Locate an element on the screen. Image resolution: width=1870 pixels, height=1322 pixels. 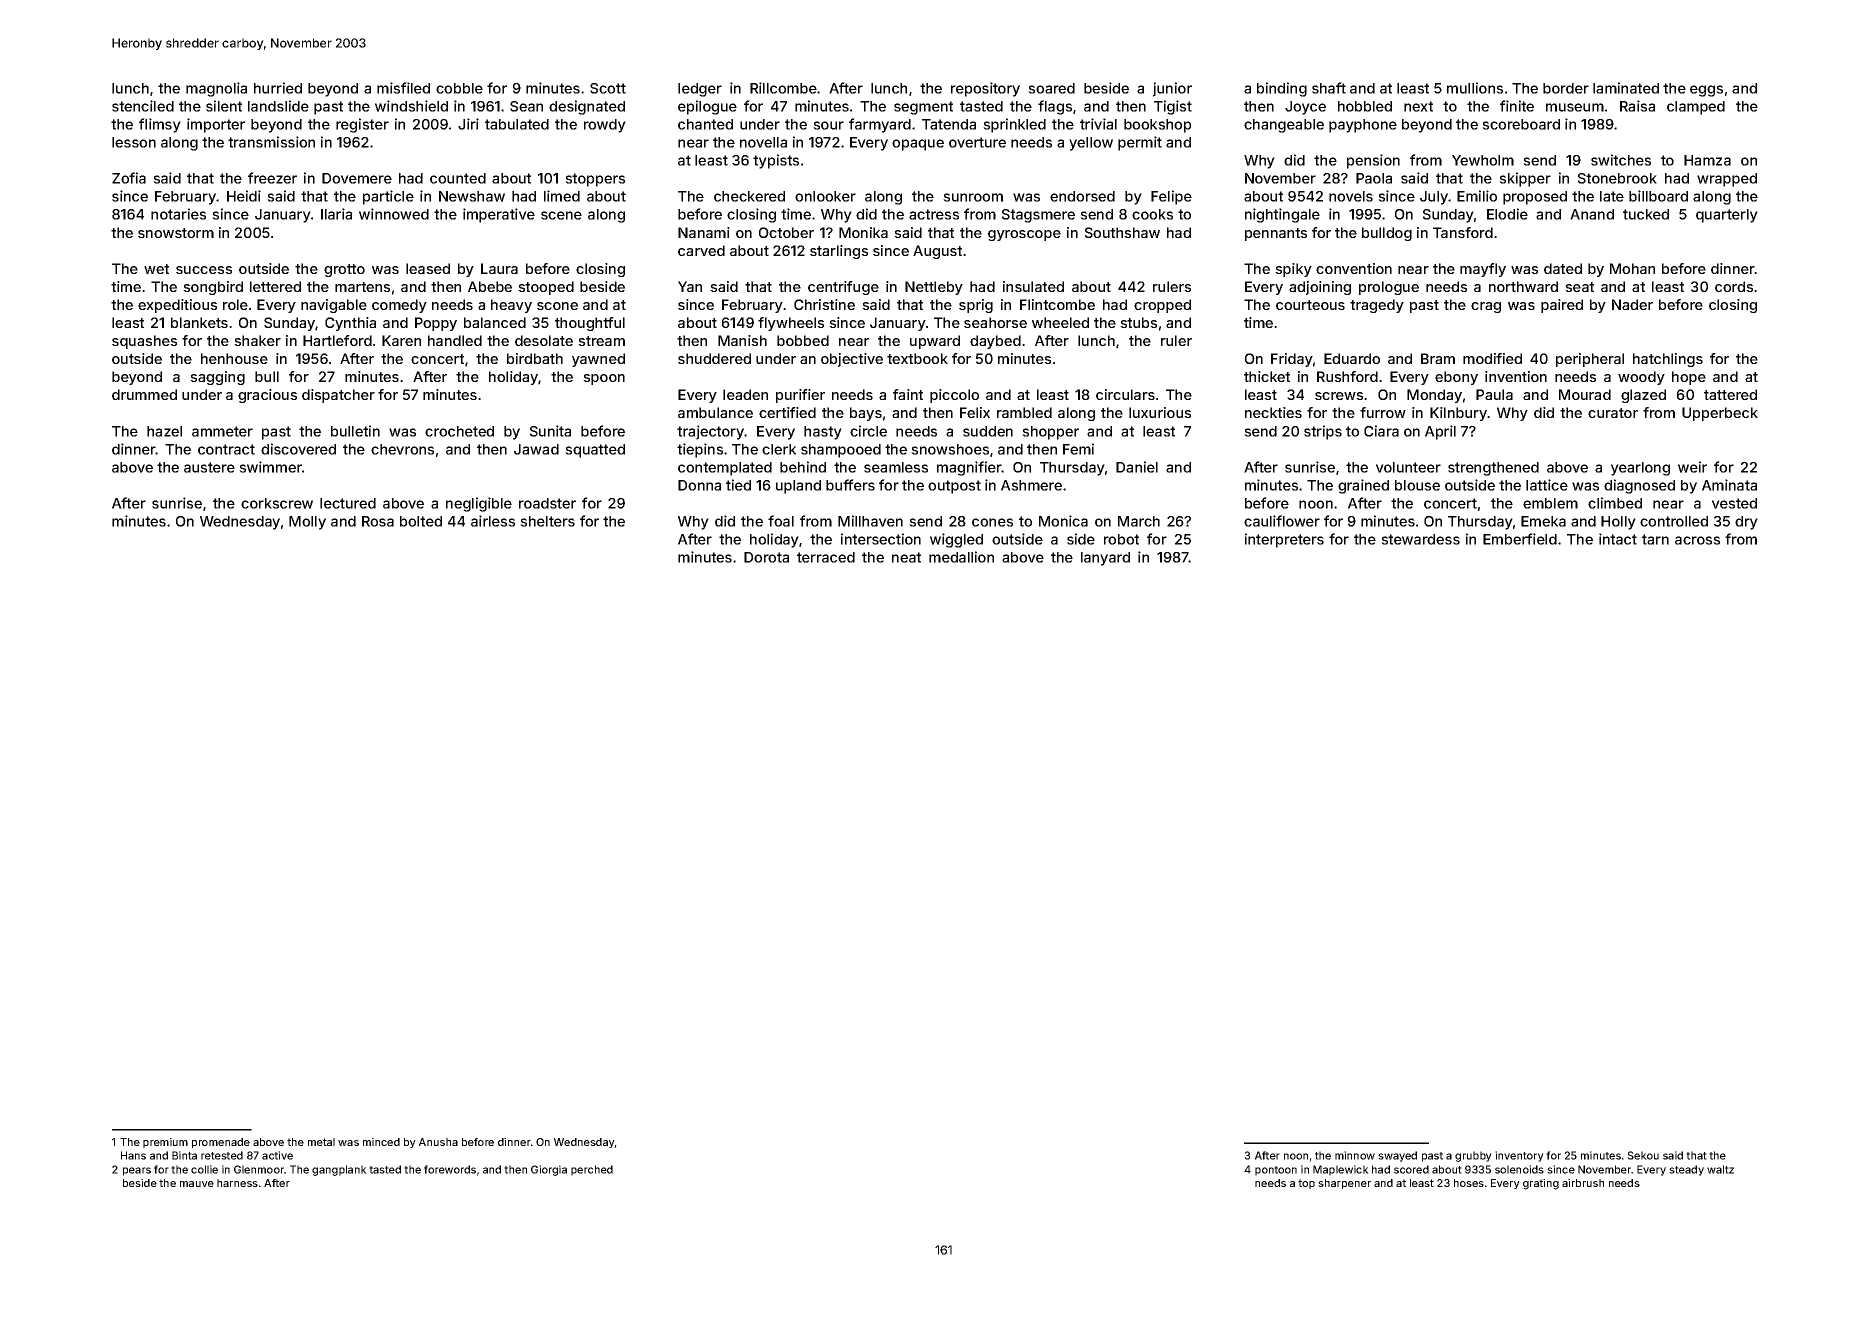
freezer is located at coordinates (272, 178).
